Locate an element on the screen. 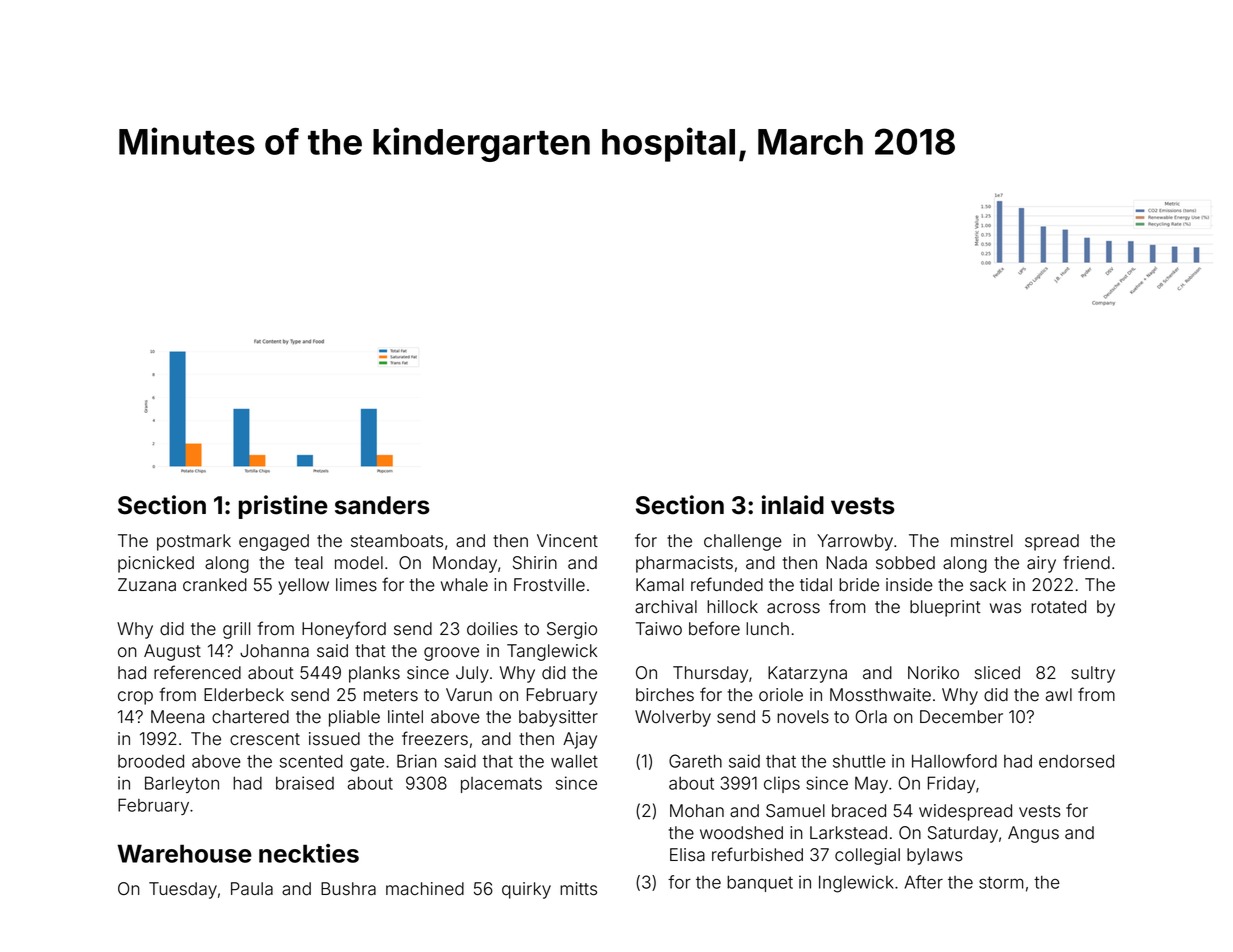  quirky is located at coordinates (526, 890).
